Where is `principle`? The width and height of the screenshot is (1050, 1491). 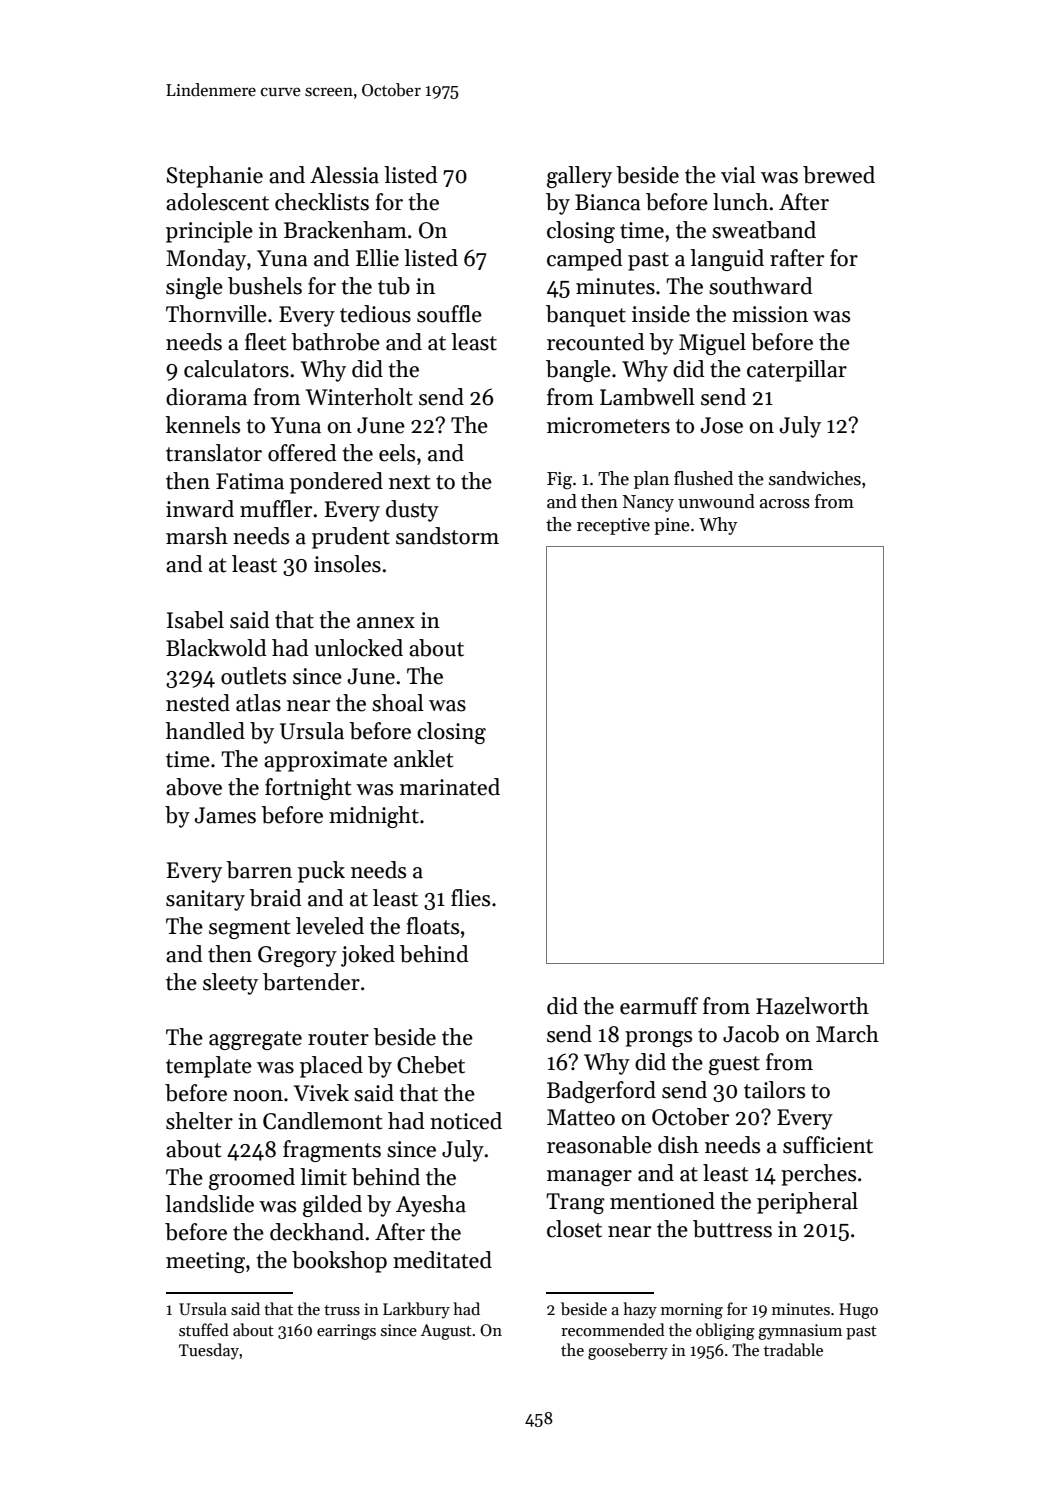
principle is located at coordinates (209, 232).
